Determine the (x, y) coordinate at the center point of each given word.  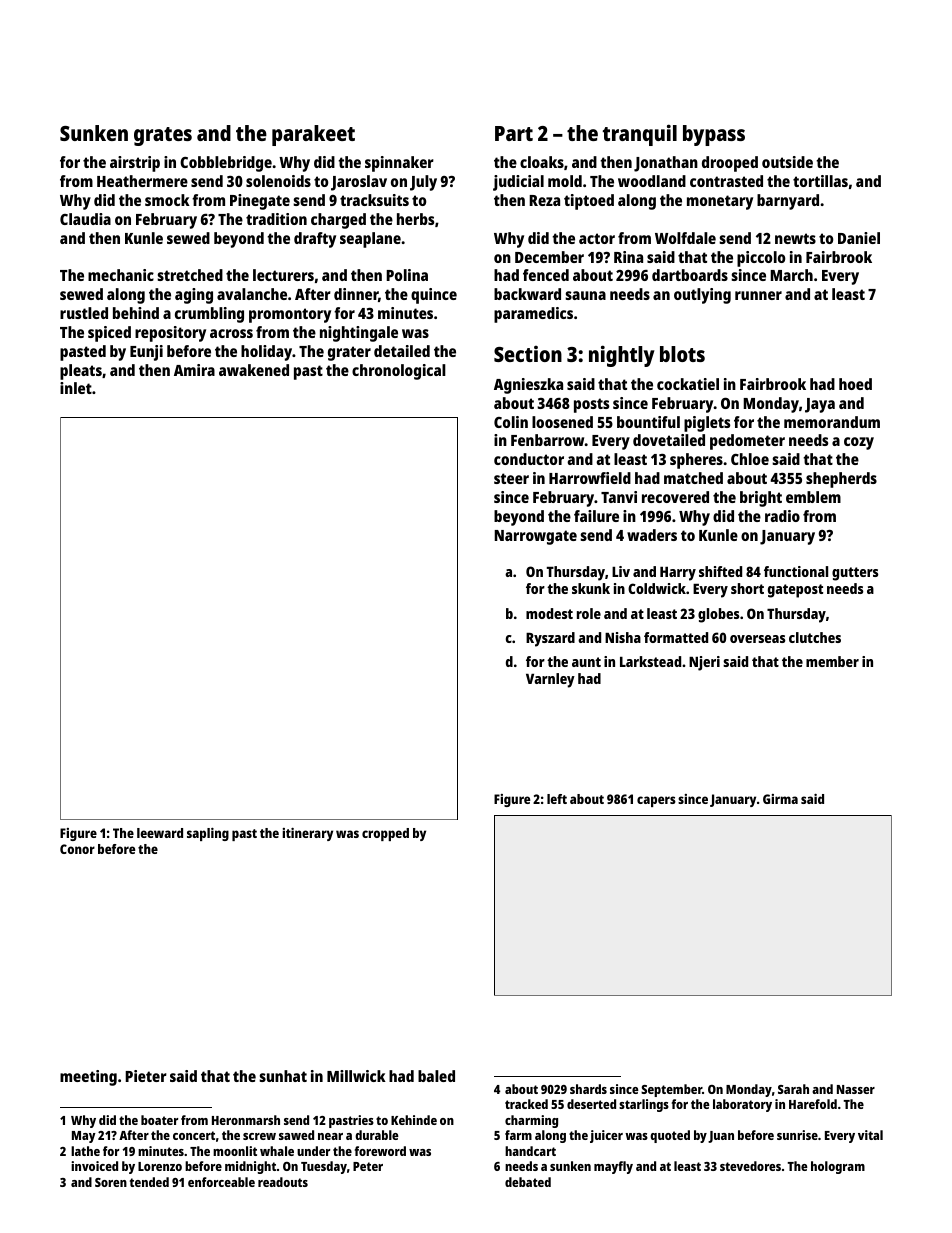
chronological (399, 372)
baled (436, 1076)
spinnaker (399, 164)
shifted (720, 571)
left (557, 799)
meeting (88, 1078)
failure (596, 516)
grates (163, 136)
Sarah (793, 1089)
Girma (780, 799)
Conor (77, 849)
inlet (76, 388)
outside (787, 162)
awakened (254, 370)
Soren (111, 1182)
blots (682, 354)
